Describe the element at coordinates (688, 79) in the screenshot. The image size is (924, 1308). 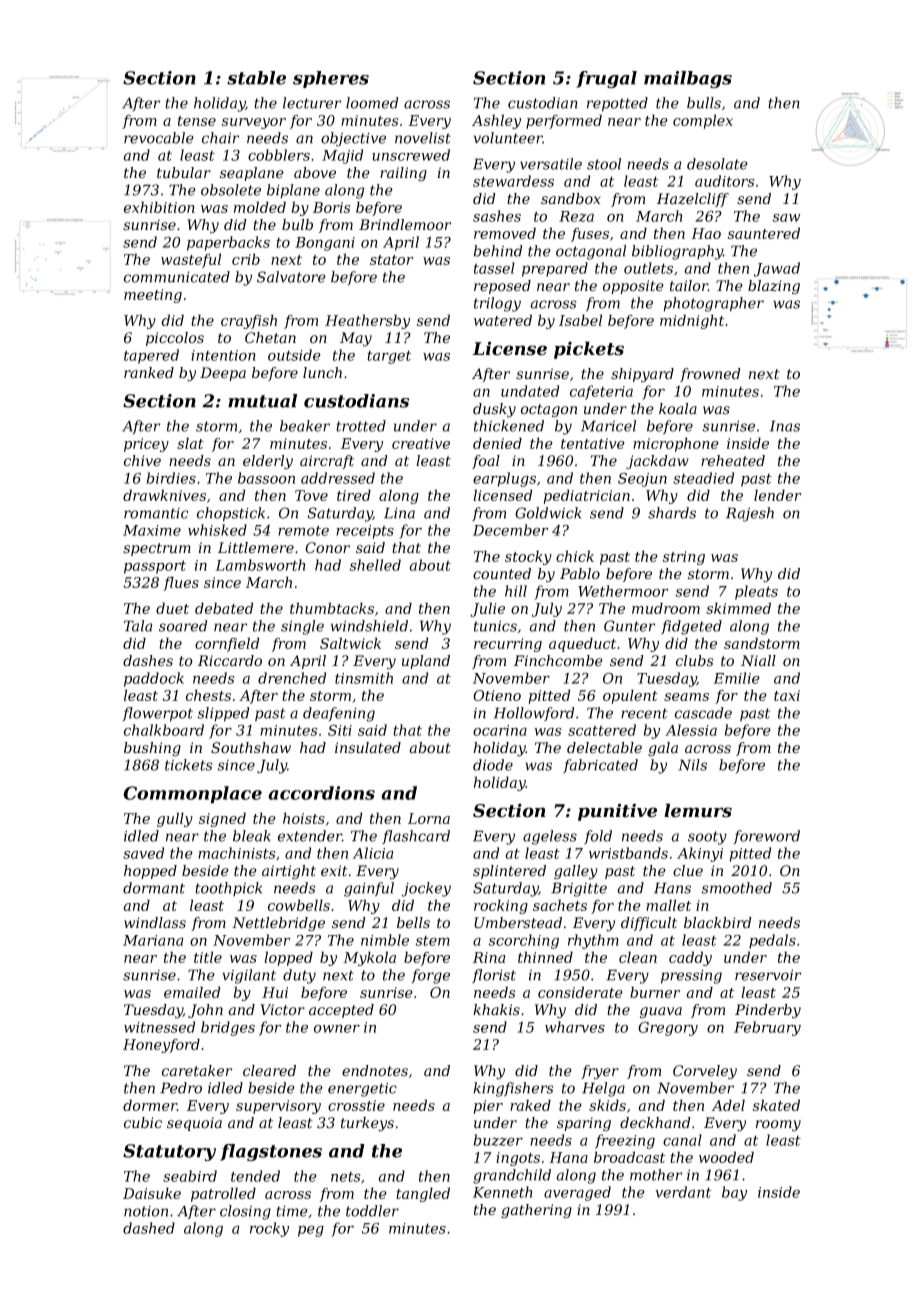
I see `mailbags` at that location.
